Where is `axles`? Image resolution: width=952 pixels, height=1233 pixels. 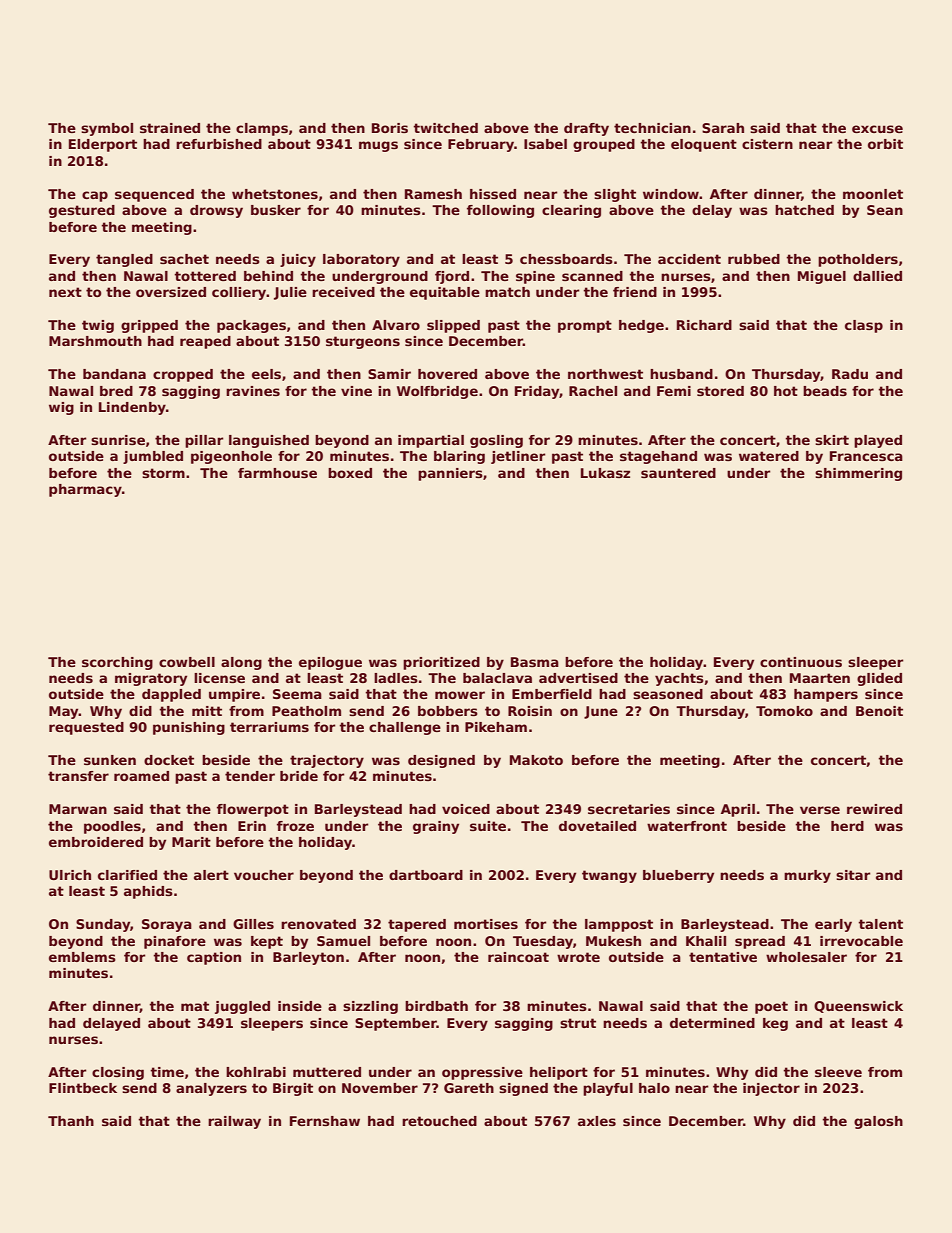
axles is located at coordinates (597, 1121).
